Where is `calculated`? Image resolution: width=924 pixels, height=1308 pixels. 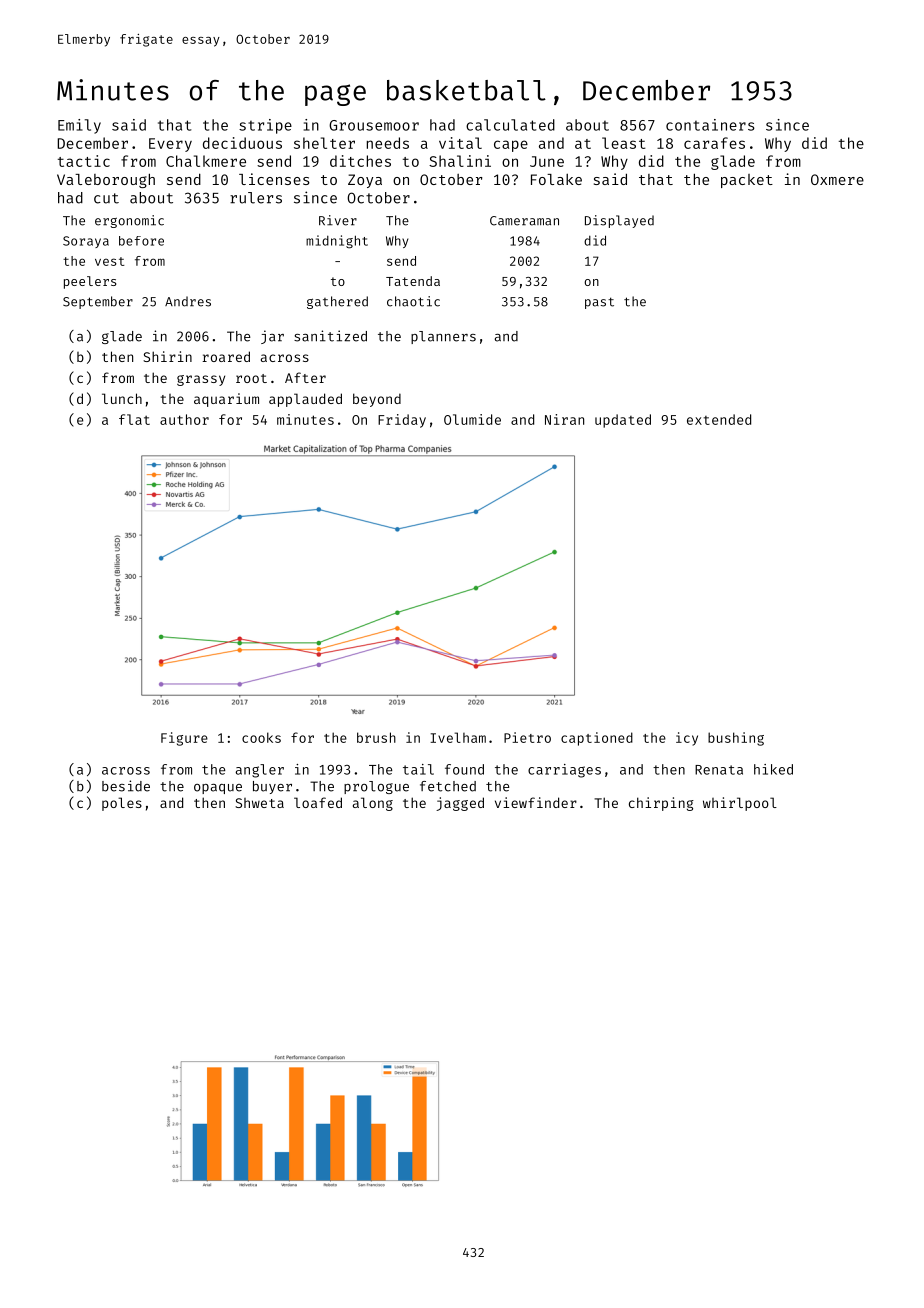
calculated is located at coordinates (510, 125).
